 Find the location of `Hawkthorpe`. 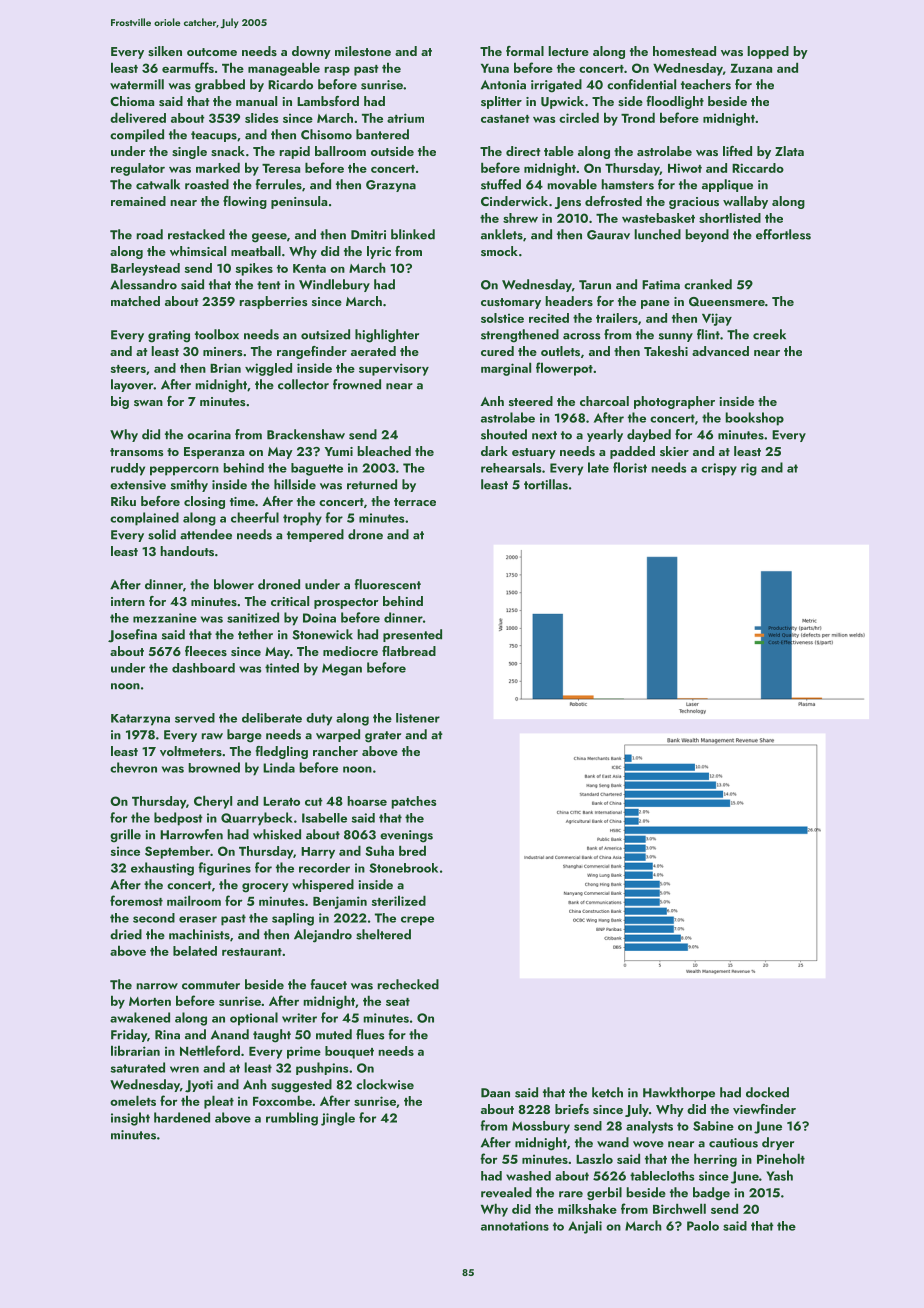

Hawkthorpe is located at coordinates (679, 1093).
